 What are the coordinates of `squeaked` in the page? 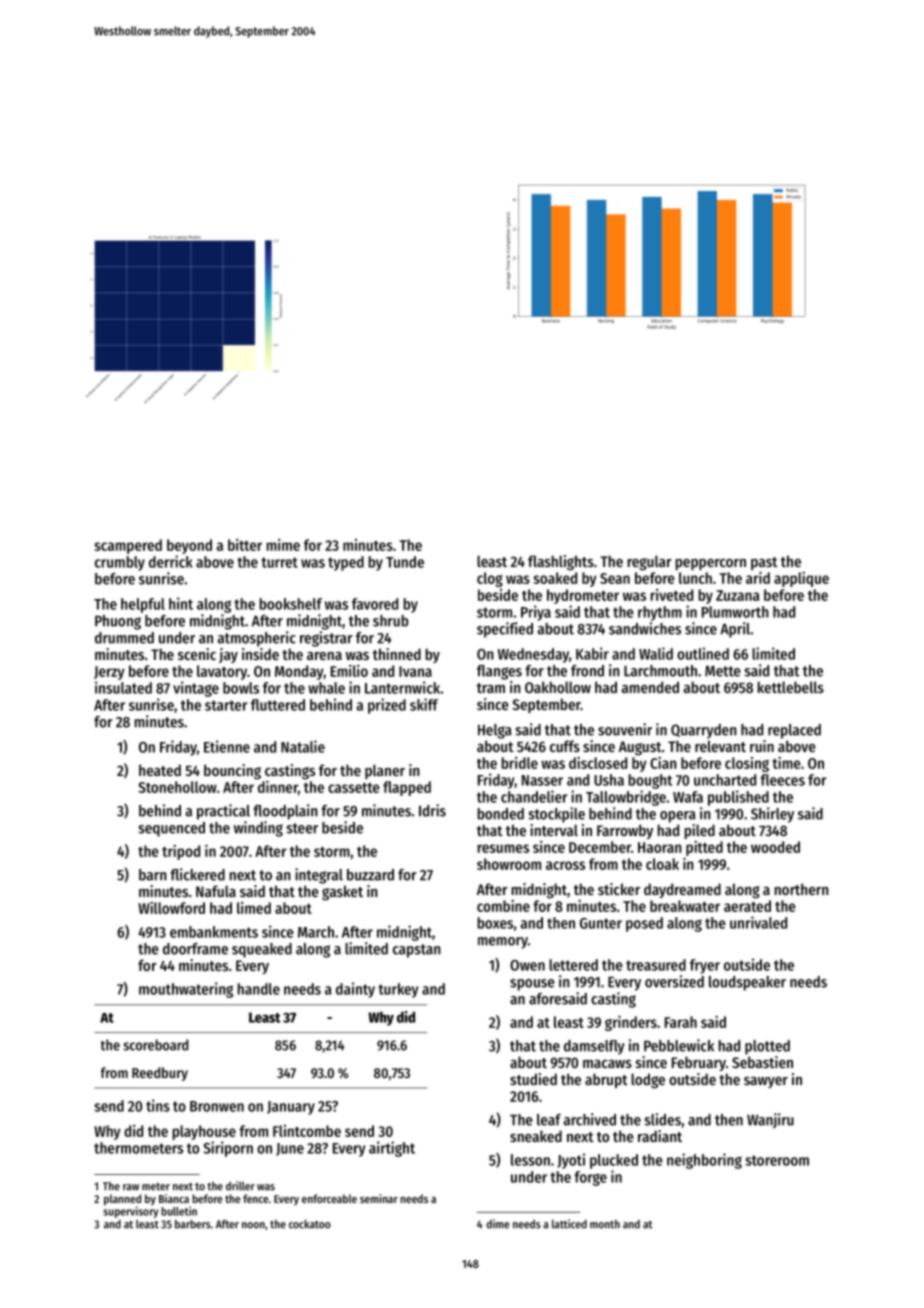 It's located at (262, 950).
